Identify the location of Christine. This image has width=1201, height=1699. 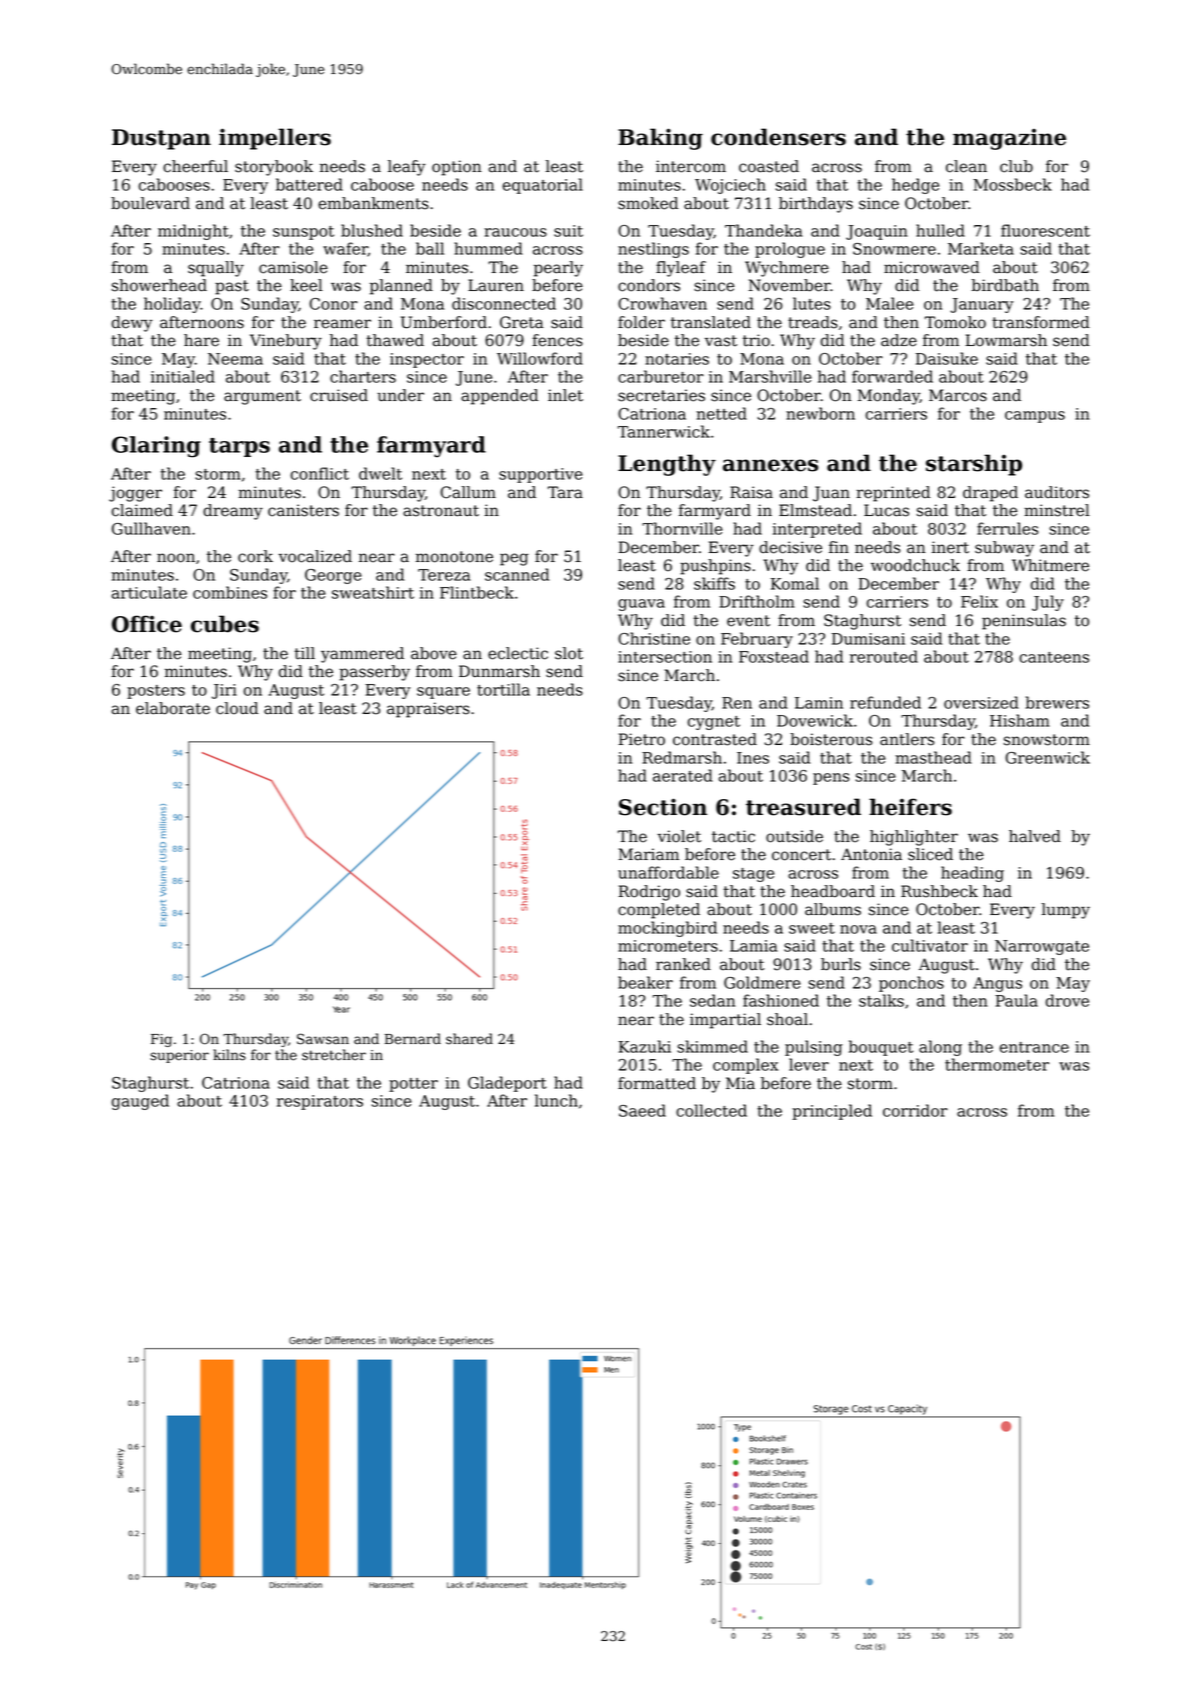
(654, 638).
